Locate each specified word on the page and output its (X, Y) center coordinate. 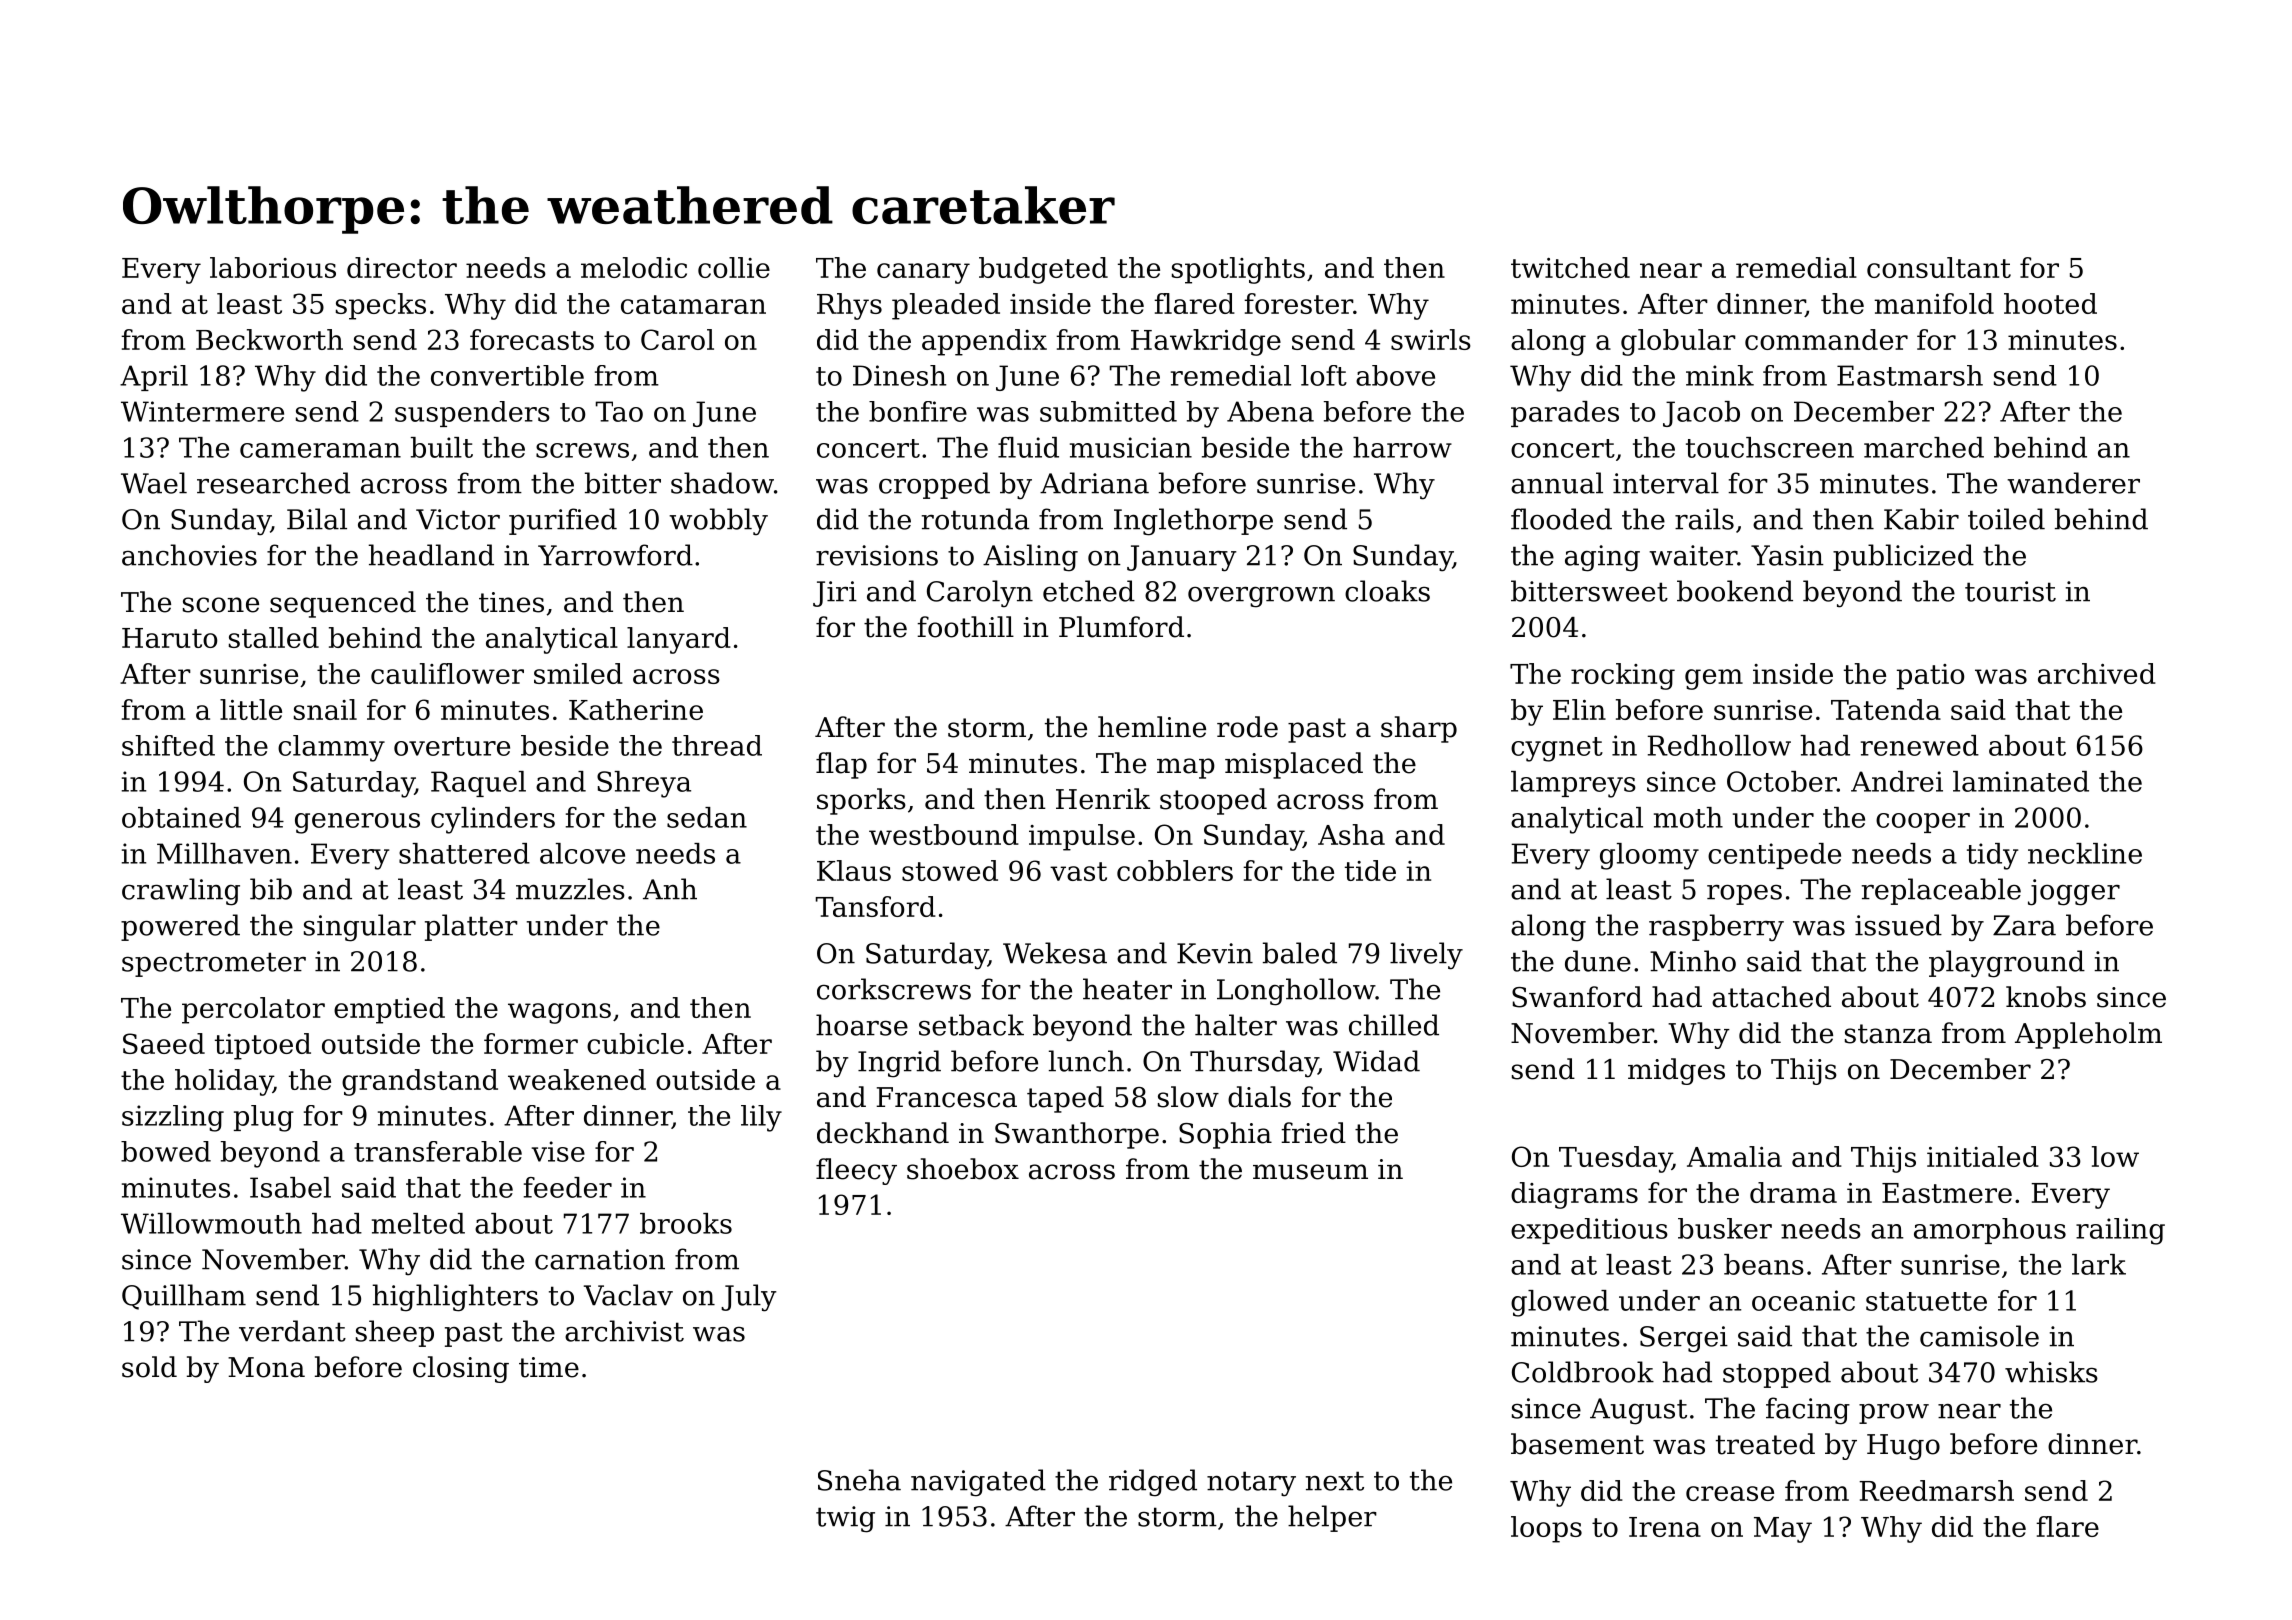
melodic (634, 267)
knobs (2046, 997)
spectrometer (214, 964)
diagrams (1574, 1195)
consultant (1939, 267)
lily (761, 1118)
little (251, 709)
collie (734, 267)
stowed (950, 870)
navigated (978, 1483)
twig (845, 1519)
